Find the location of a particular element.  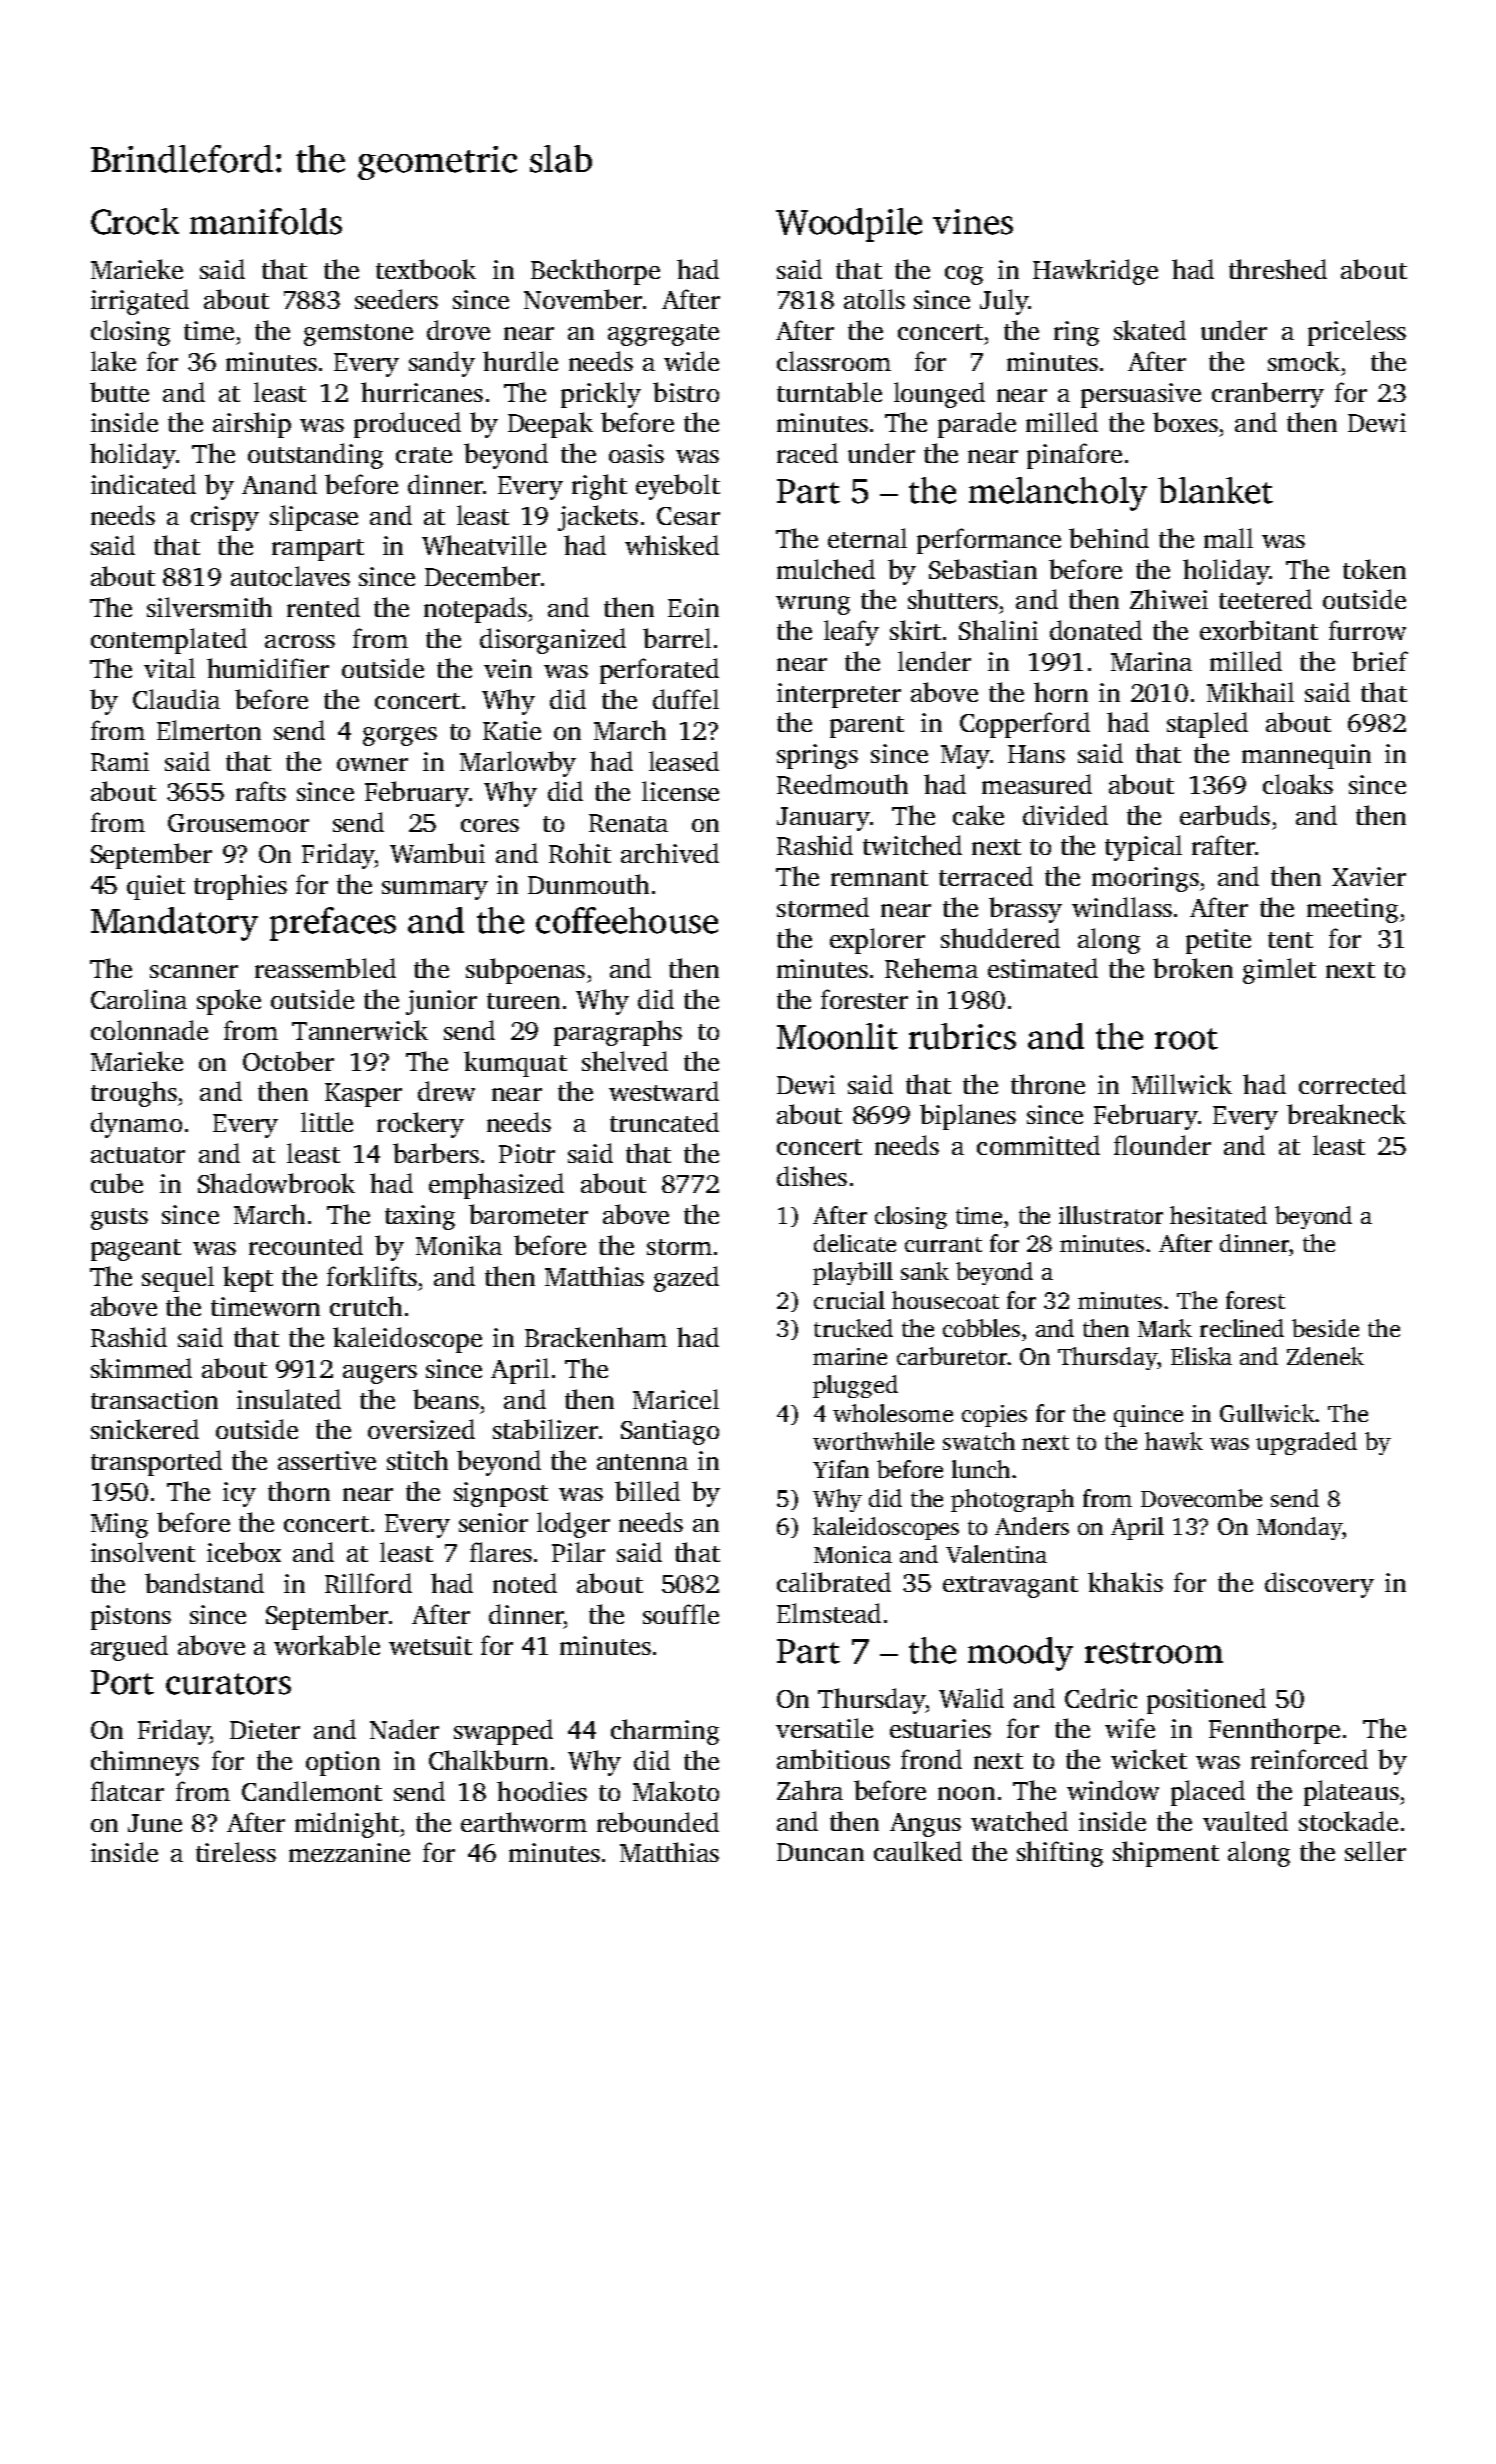

brief is located at coordinates (1380, 661).
